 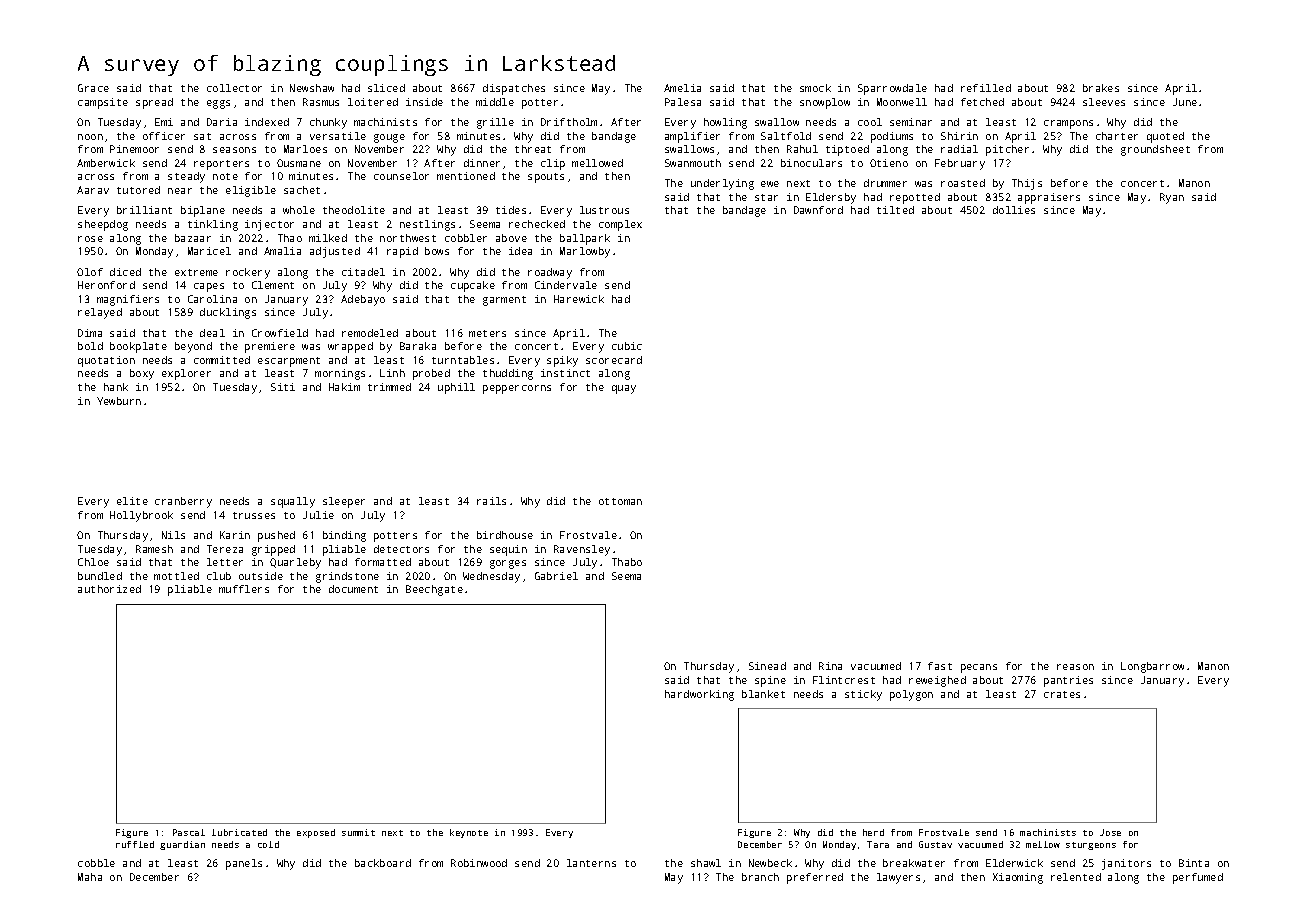 What do you see at coordinates (579, 299) in the screenshot?
I see `Harewick` at bounding box center [579, 299].
